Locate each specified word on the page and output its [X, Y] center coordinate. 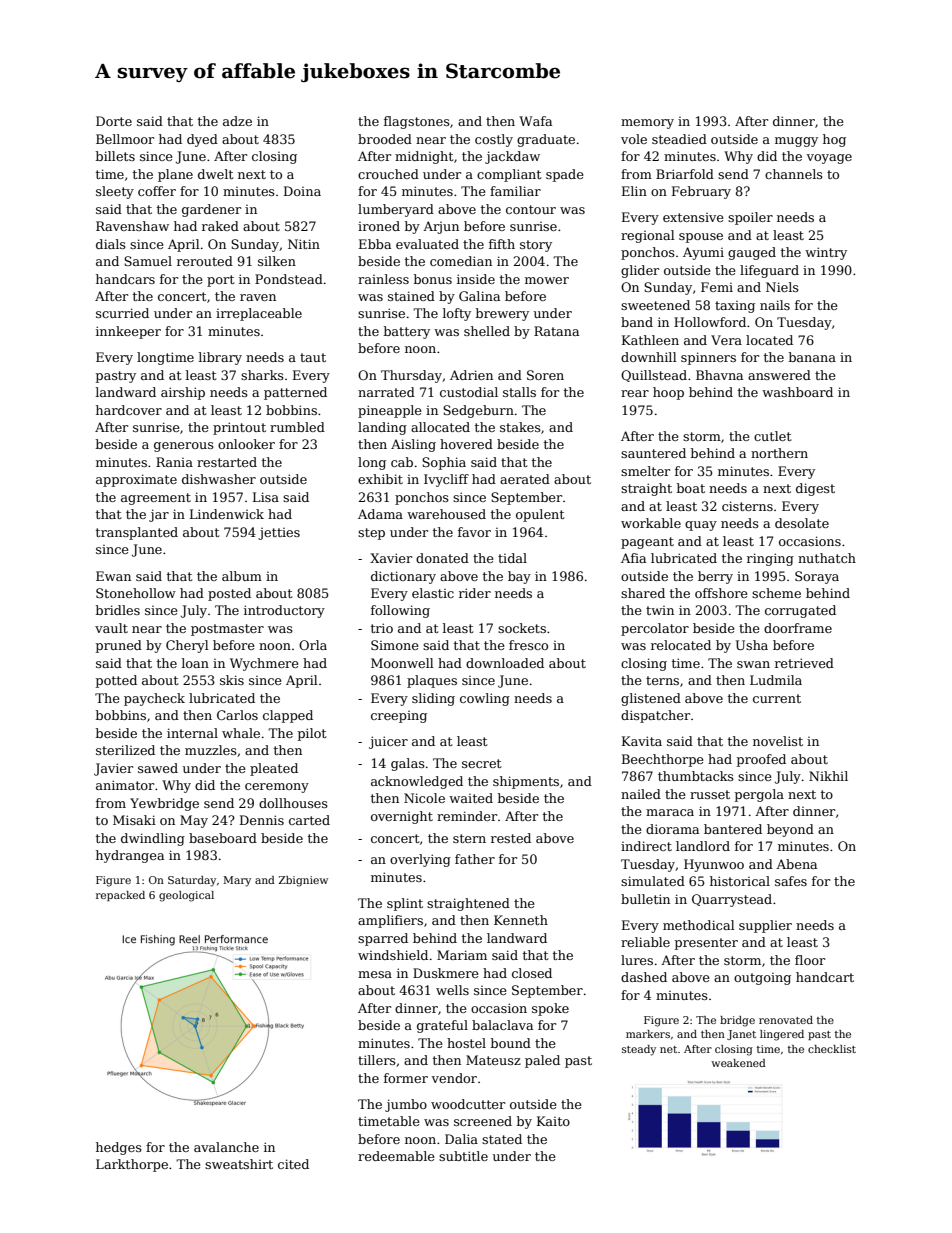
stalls [519, 392]
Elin [634, 191]
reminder [467, 816]
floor [810, 960]
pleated [274, 769]
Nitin [304, 244]
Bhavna [719, 375]
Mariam [462, 955]
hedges [119, 1148]
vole [634, 139]
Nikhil [828, 776]
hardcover [129, 410]
